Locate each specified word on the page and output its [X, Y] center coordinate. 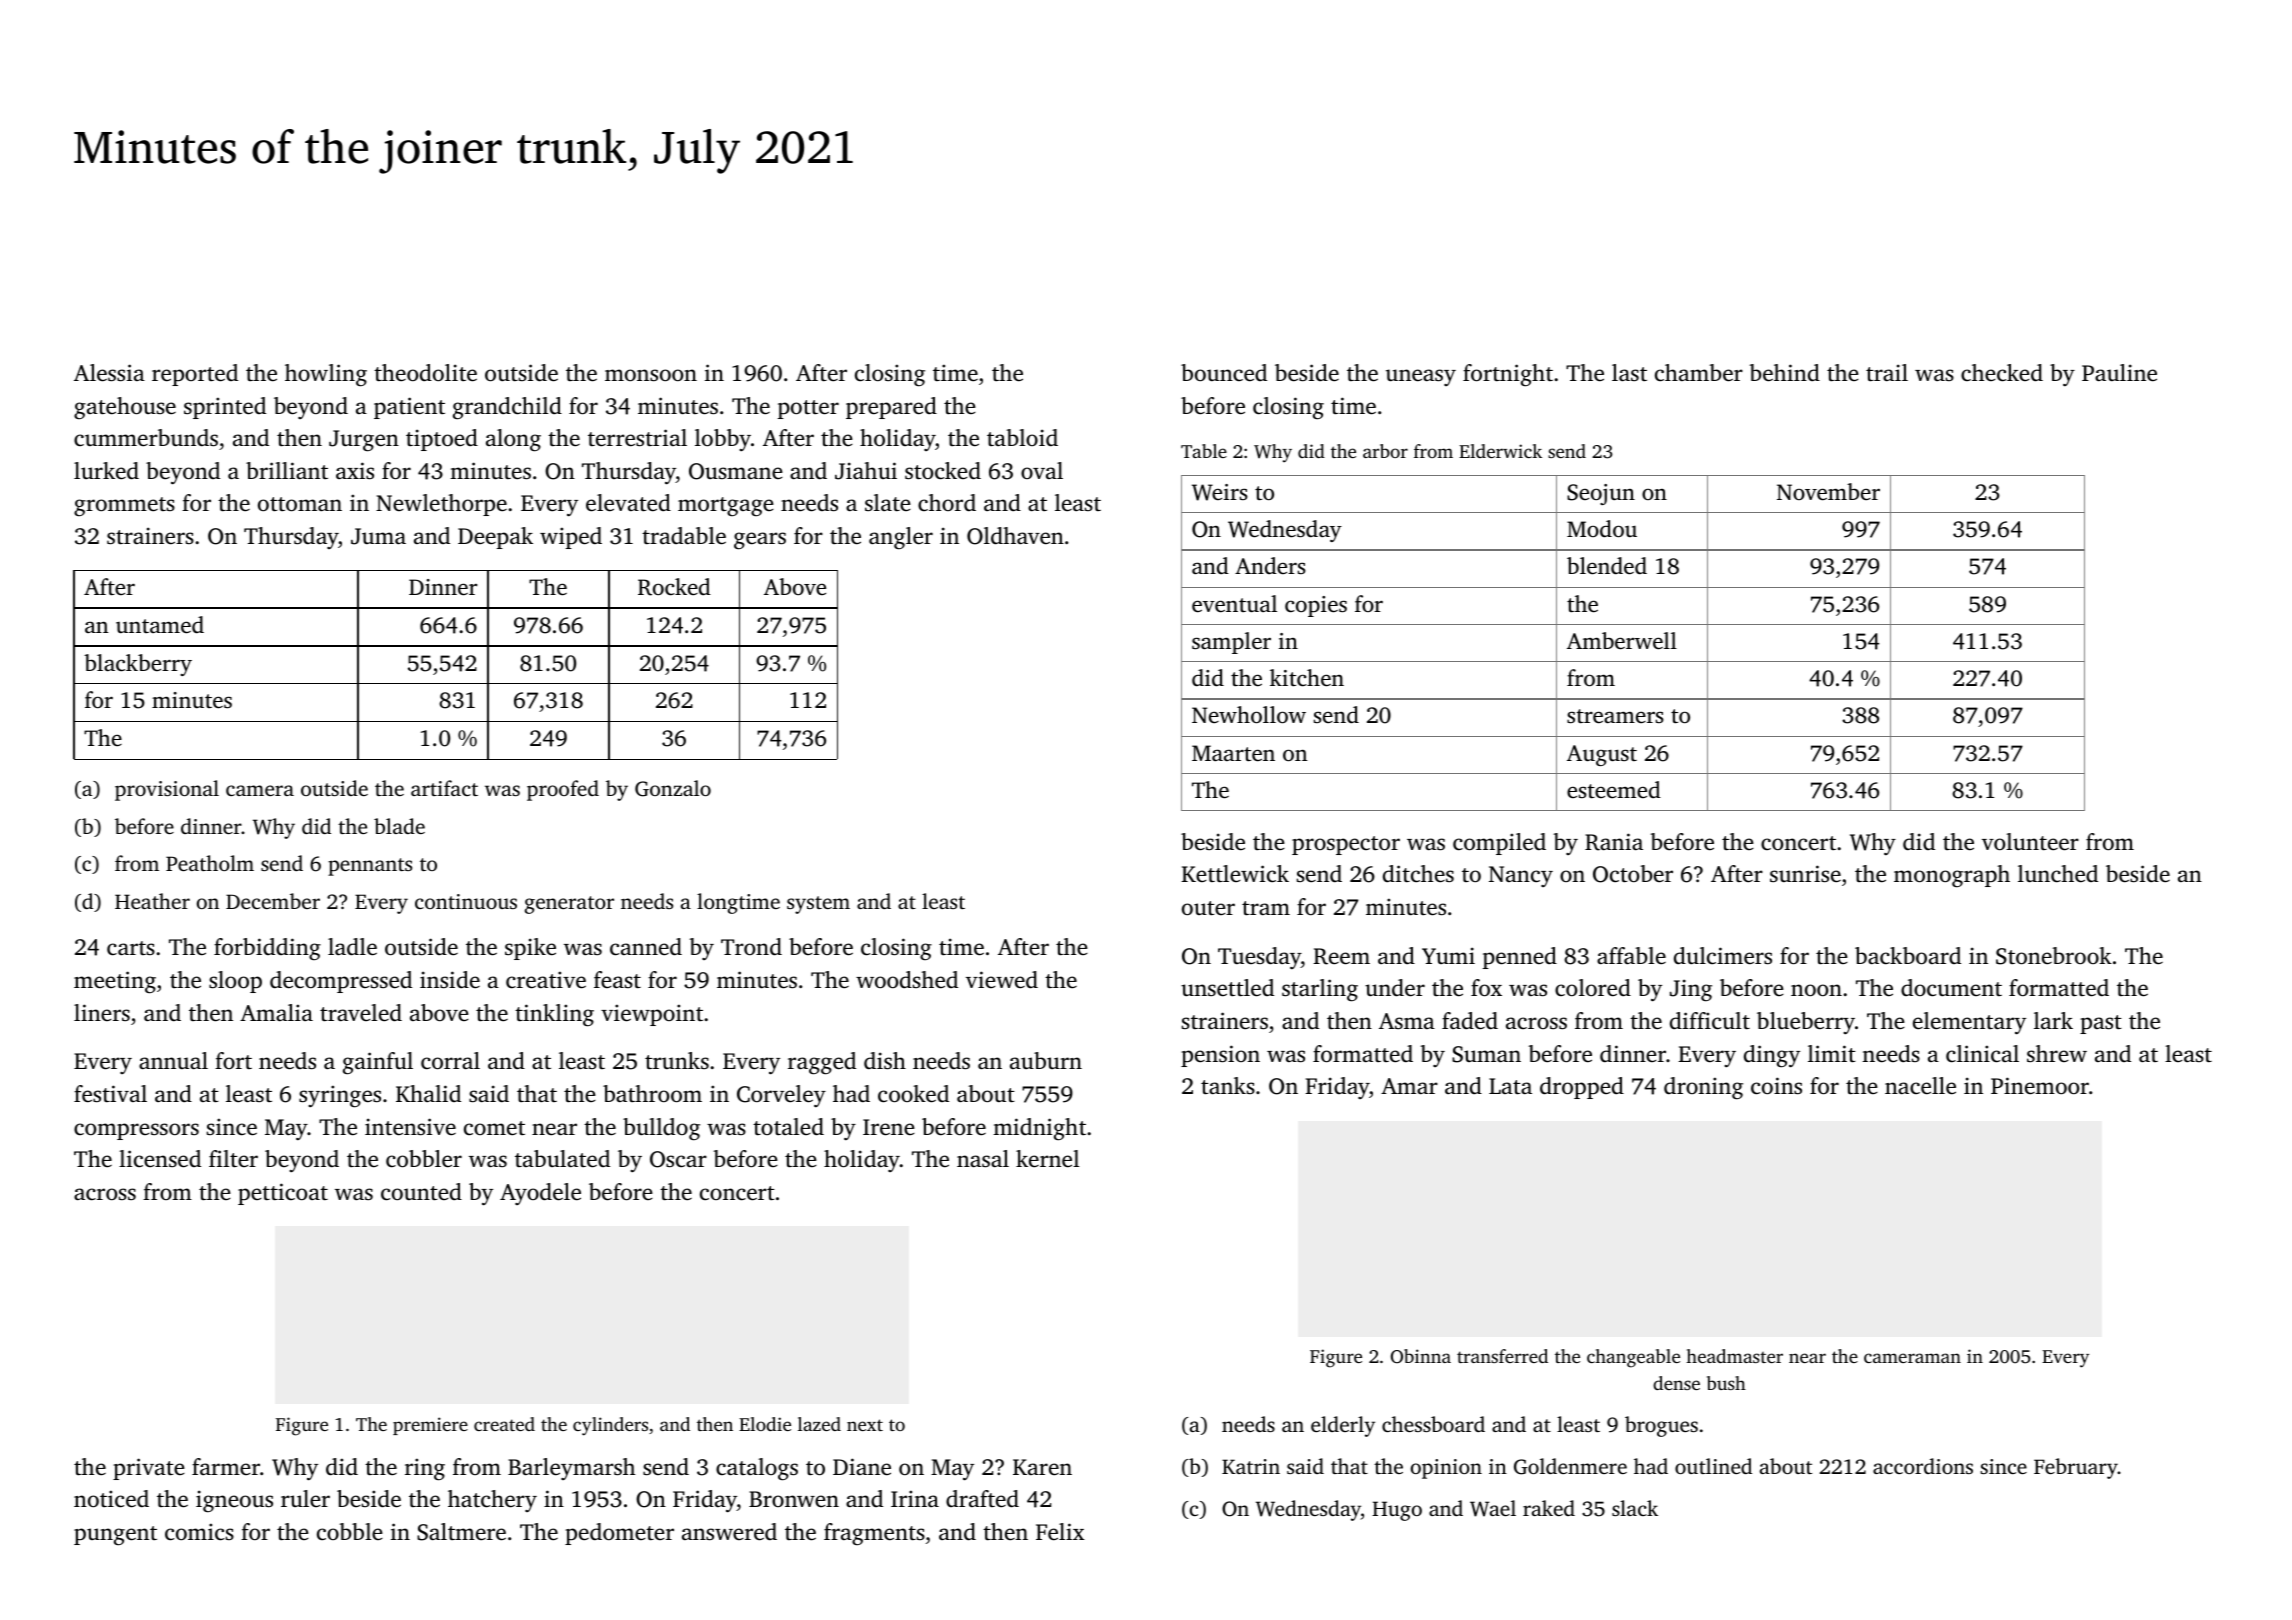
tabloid [1022, 437]
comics [199, 1532]
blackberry [138, 665]
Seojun [1601, 494]
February [2076, 1468]
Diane [862, 1467]
